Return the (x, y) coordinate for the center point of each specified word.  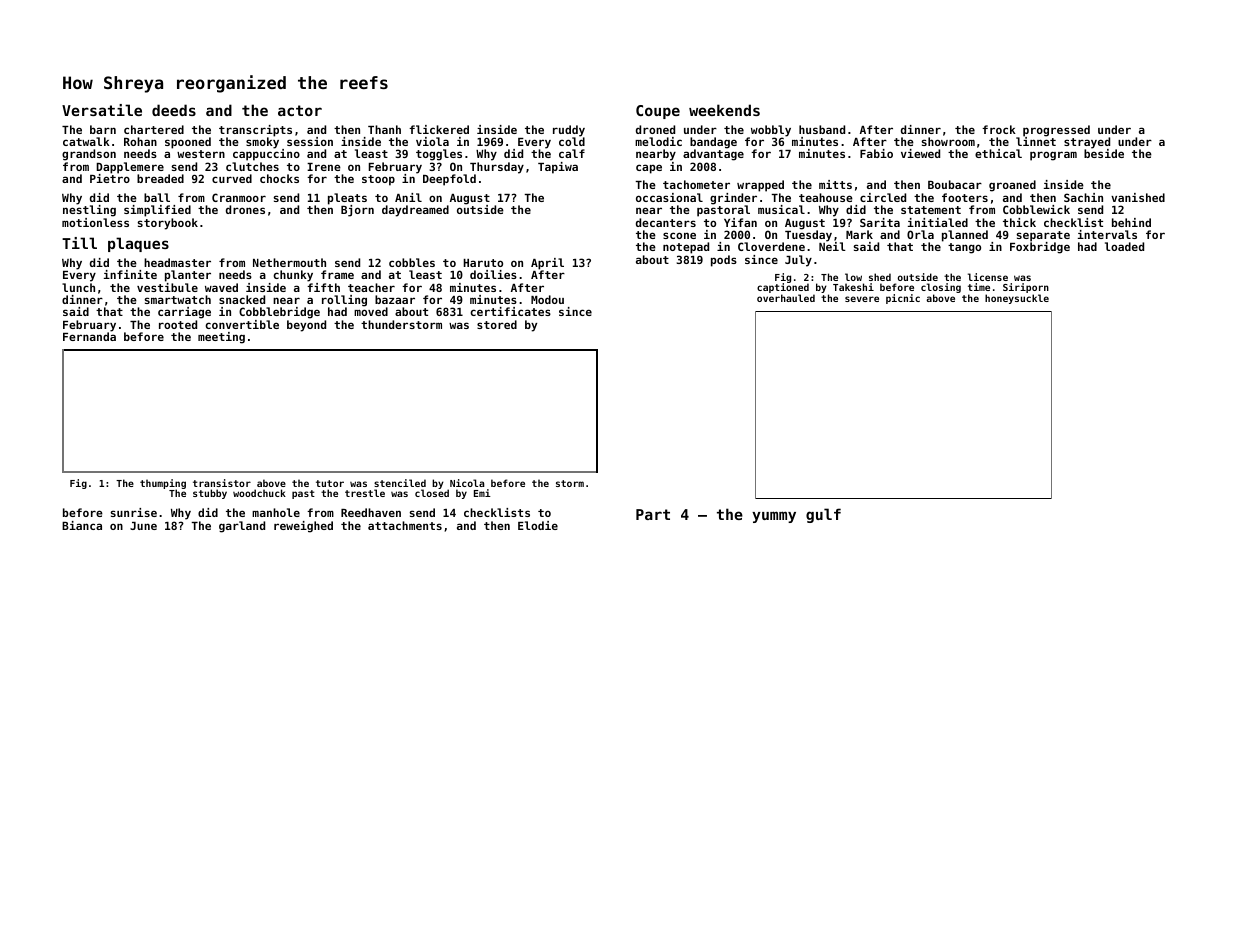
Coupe (658, 112)
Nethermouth (289, 262)
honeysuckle (1017, 299)
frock (999, 129)
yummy (774, 517)
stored (497, 324)
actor (300, 110)
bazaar (395, 299)
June (143, 526)
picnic (903, 299)
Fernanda (89, 336)
